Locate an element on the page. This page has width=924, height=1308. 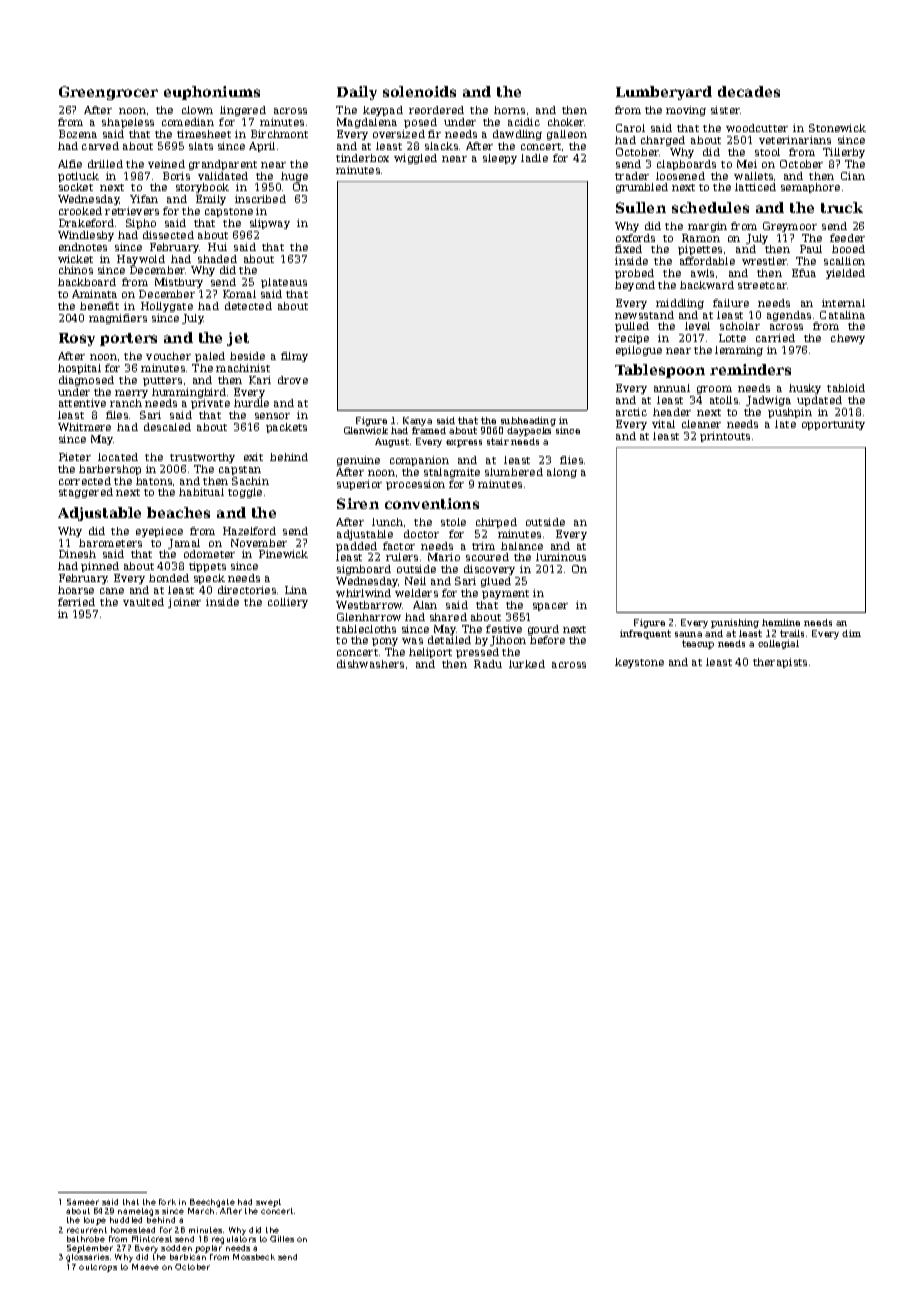
Daily is located at coordinates (357, 93).
